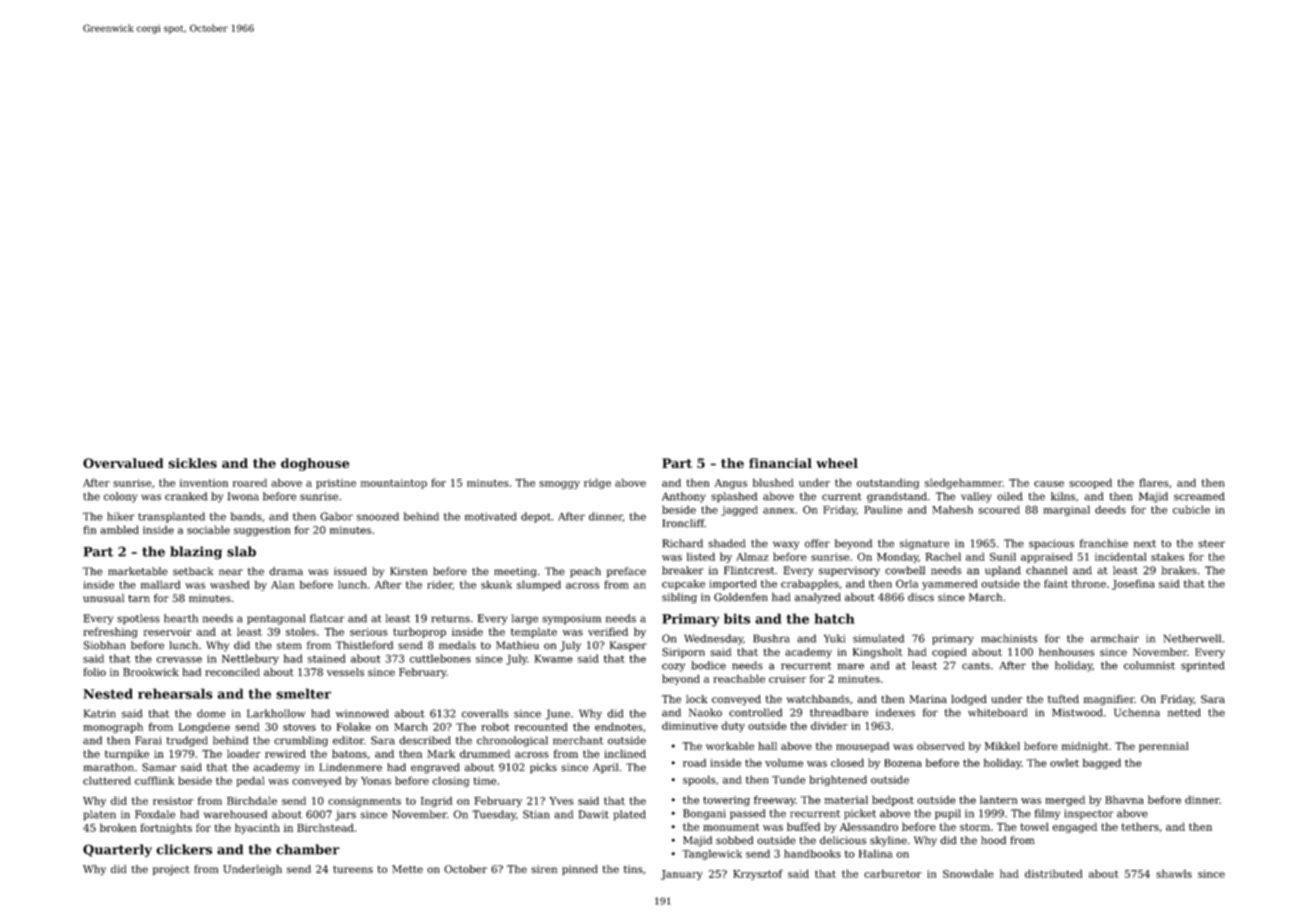  I want to click on sibling, so click(679, 598).
